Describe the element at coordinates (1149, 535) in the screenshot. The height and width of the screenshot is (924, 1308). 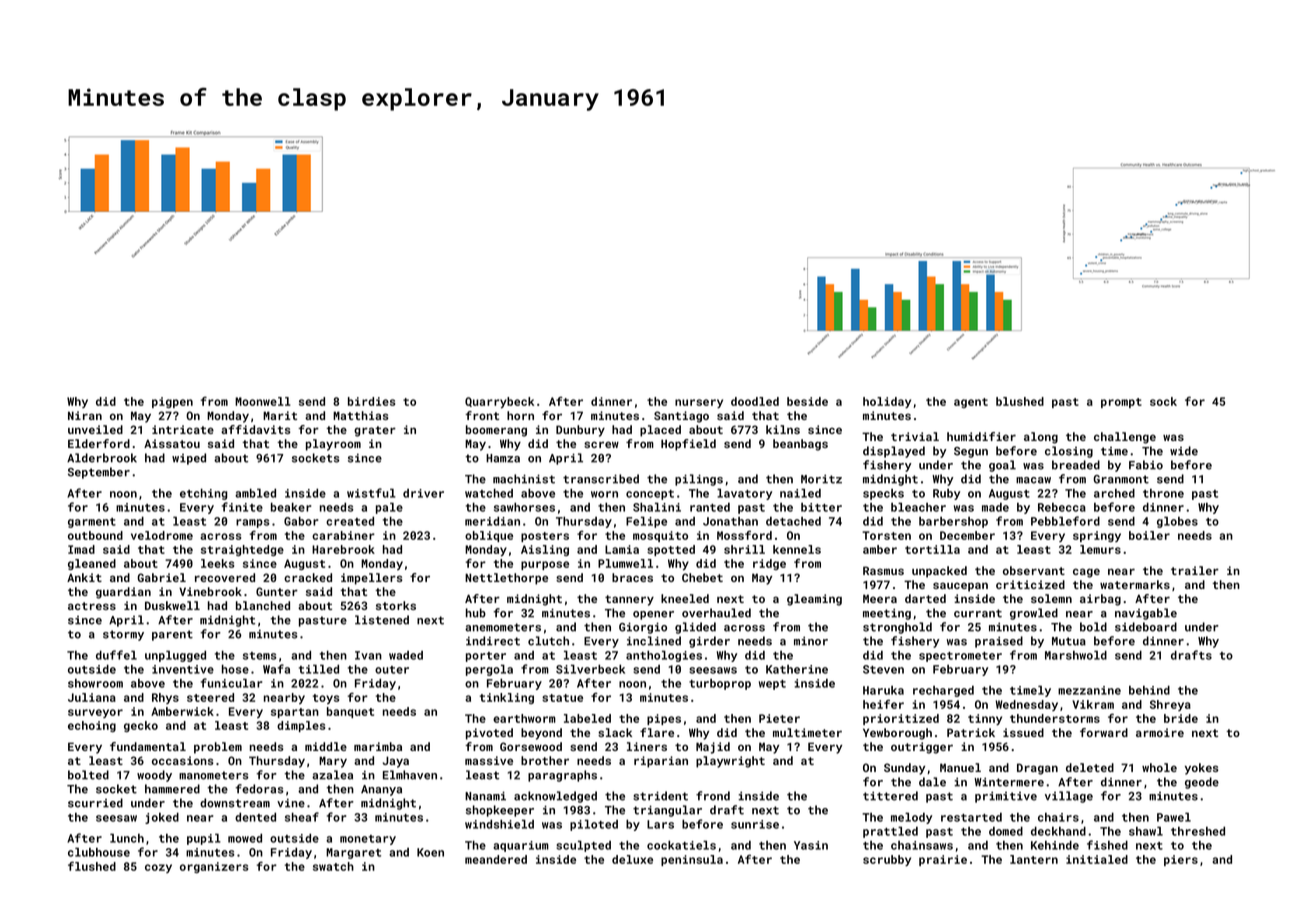
I see `boiler` at that location.
